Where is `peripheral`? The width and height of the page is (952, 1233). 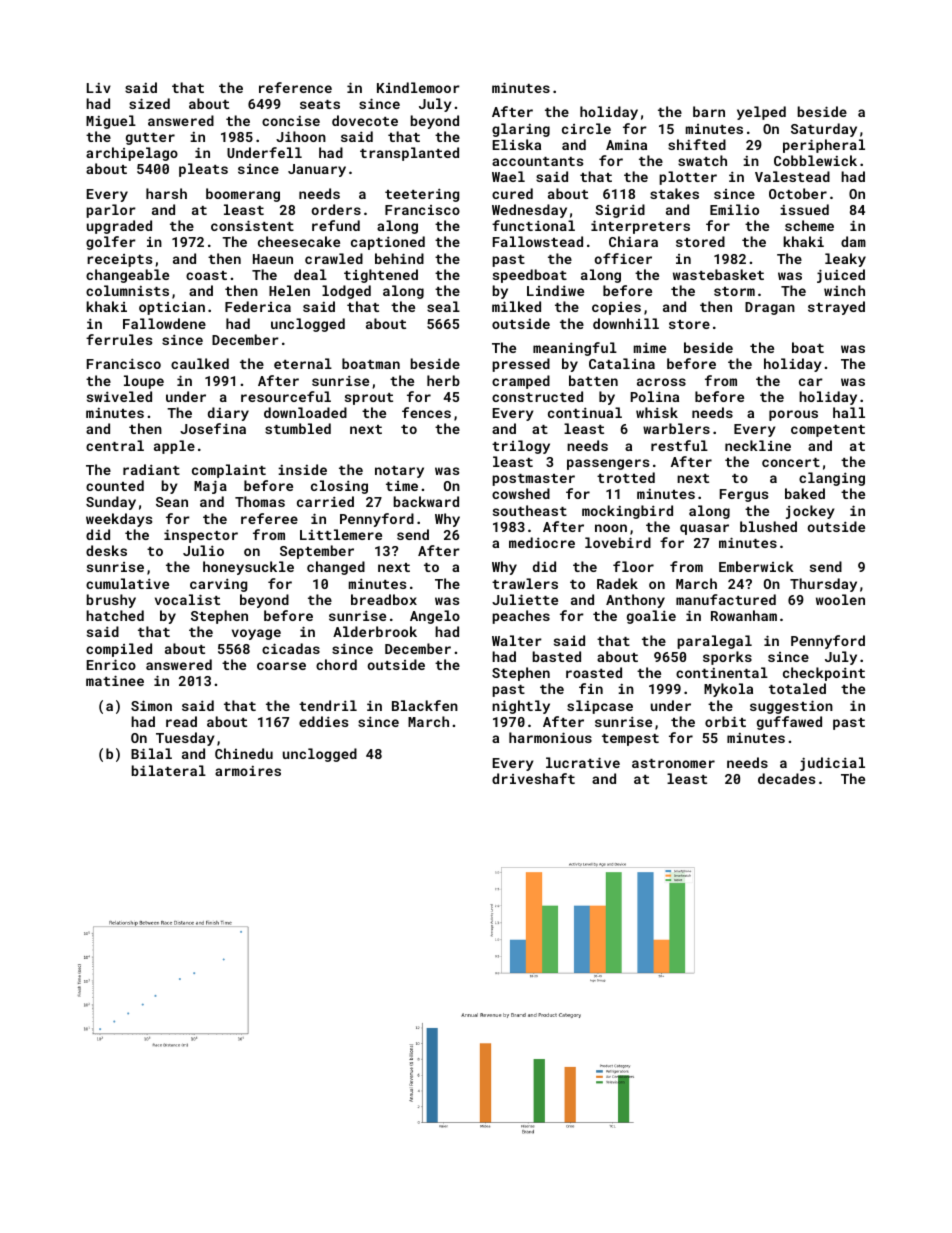 peripheral is located at coordinates (824, 146).
